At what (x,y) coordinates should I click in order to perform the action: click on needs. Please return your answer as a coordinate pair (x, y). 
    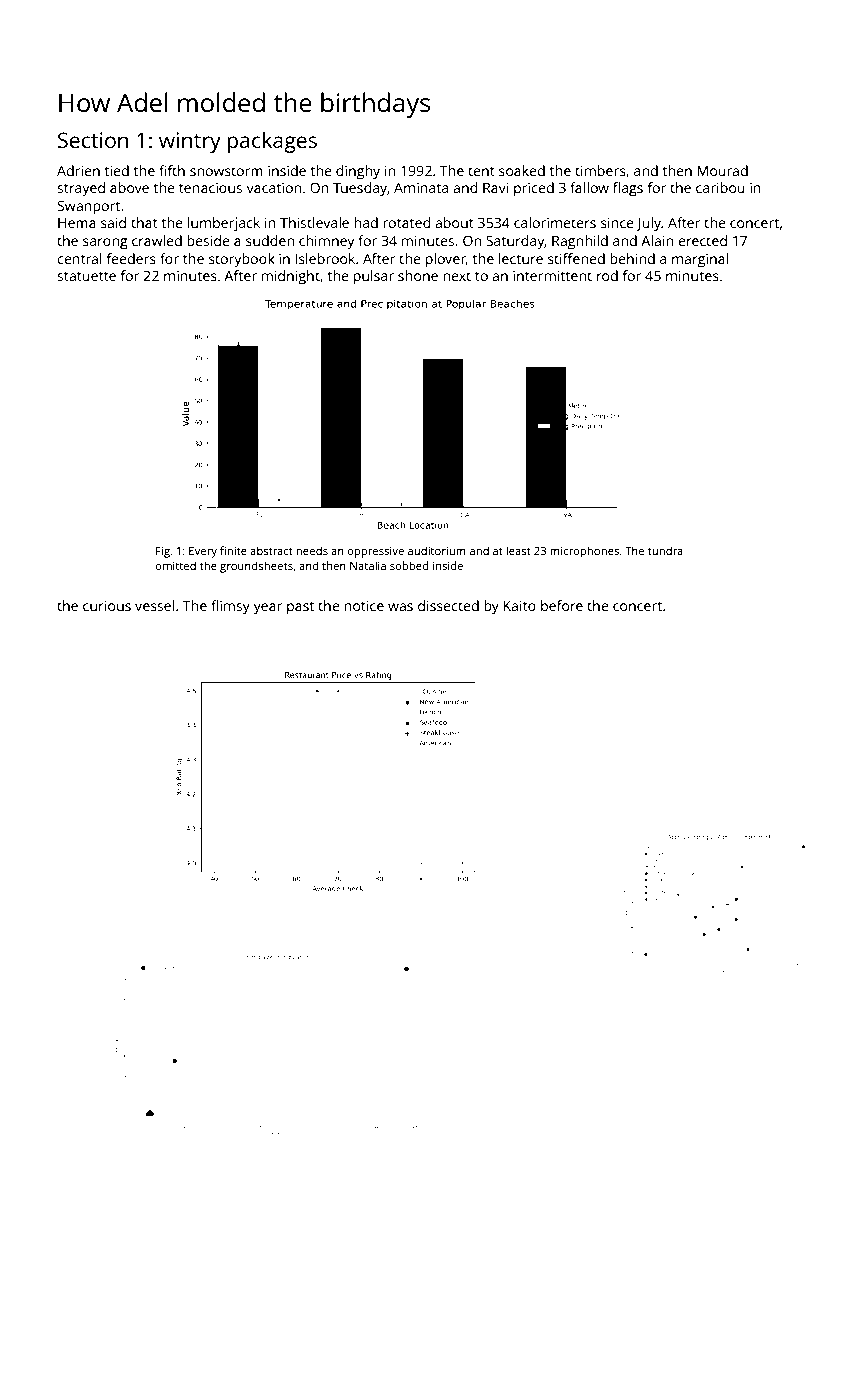
    Looking at the image, I should click on (312, 550).
